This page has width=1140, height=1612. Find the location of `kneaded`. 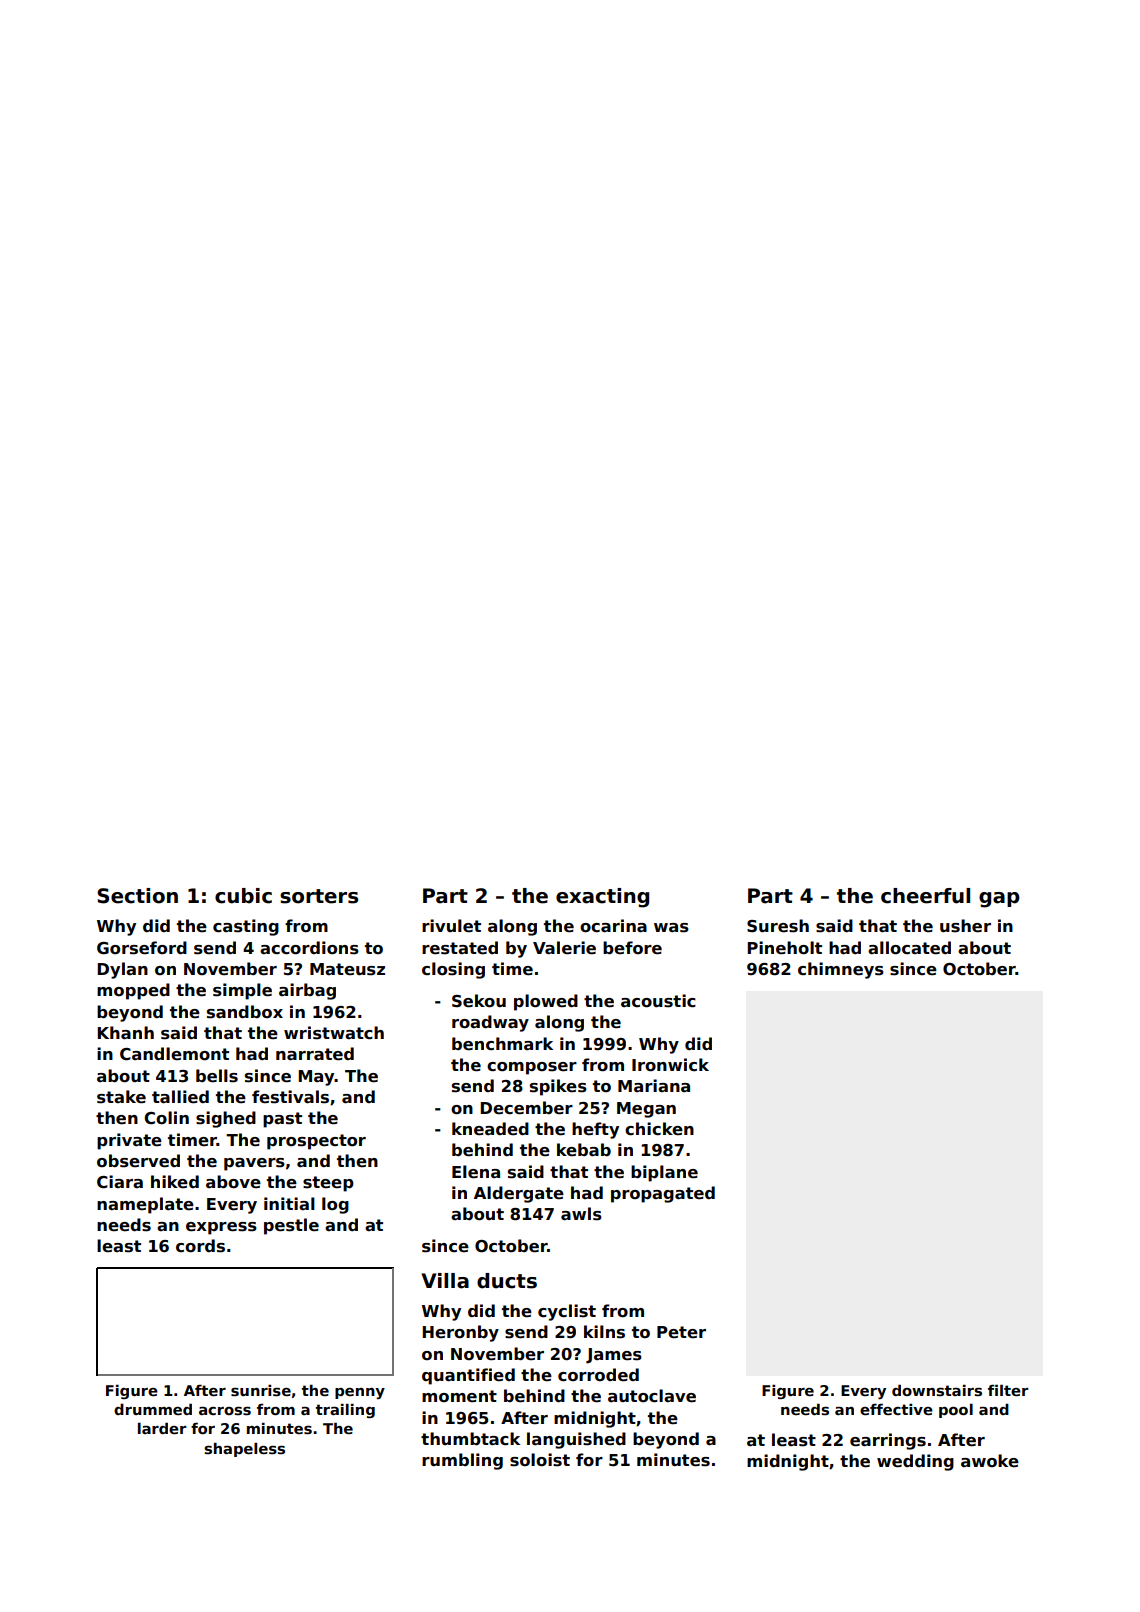

kneaded is located at coordinates (490, 1129).
